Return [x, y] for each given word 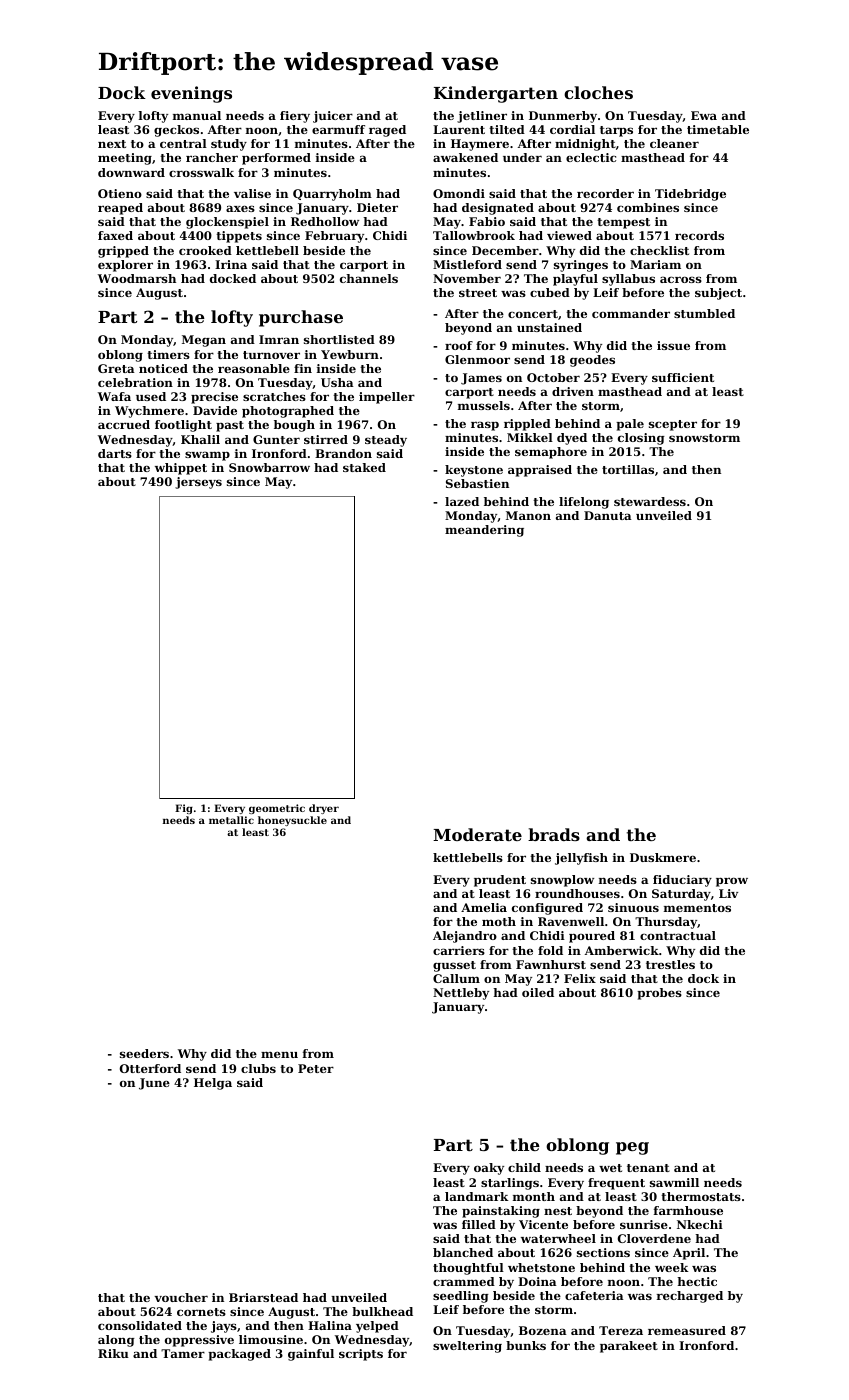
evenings [191, 94]
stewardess [650, 501]
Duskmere [663, 857]
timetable [718, 129]
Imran [279, 339]
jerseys [198, 483]
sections [603, 1252]
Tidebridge [690, 195]
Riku [113, 1353]
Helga [213, 1084]
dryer [324, 809]
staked [364, 467]
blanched [463, 1252]
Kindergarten [496, 94]
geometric [277, 809]
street [478, 293]
